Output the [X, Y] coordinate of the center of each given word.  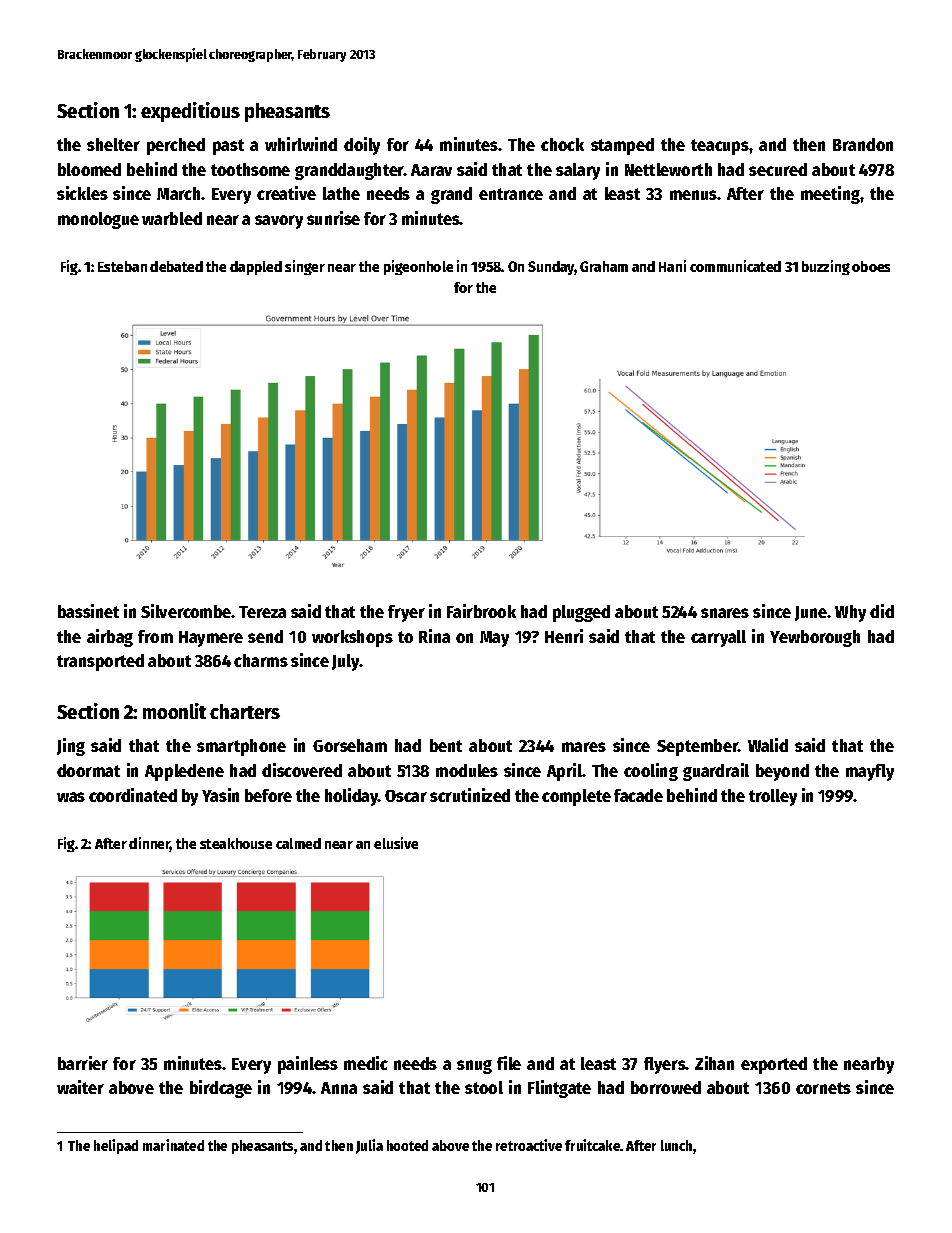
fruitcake [592, 1145]
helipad [116, 1146]
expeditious [190, 112]
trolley [773, 797]
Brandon [863, 144]
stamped [622, 146]
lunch [676, 1145]
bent [446, 745]
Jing [71, 747]
